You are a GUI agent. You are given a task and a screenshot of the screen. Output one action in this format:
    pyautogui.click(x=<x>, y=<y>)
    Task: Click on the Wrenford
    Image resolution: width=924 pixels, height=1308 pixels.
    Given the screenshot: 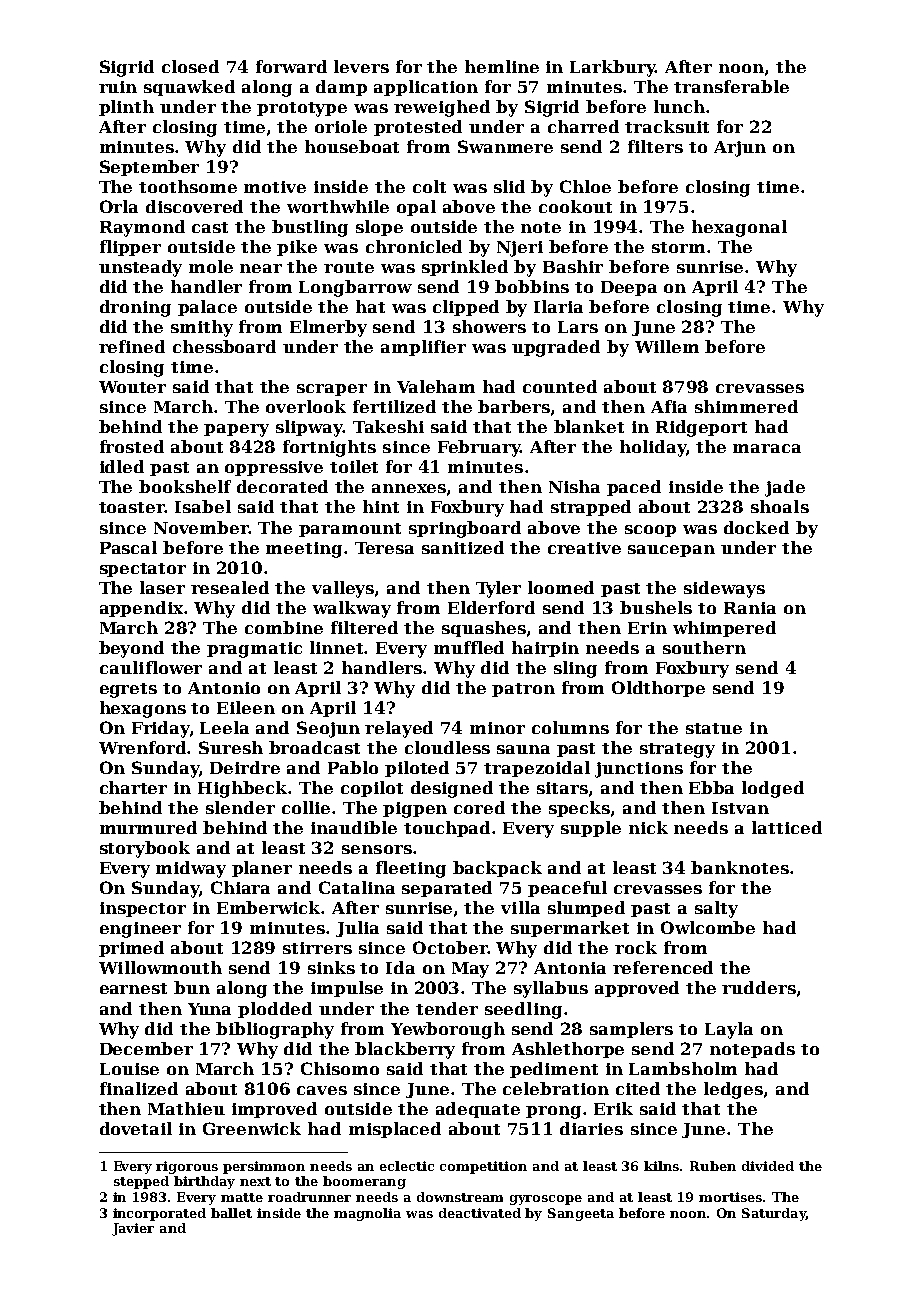 What is the action you would take?
    pyautogui.click(x=143, y=747)
